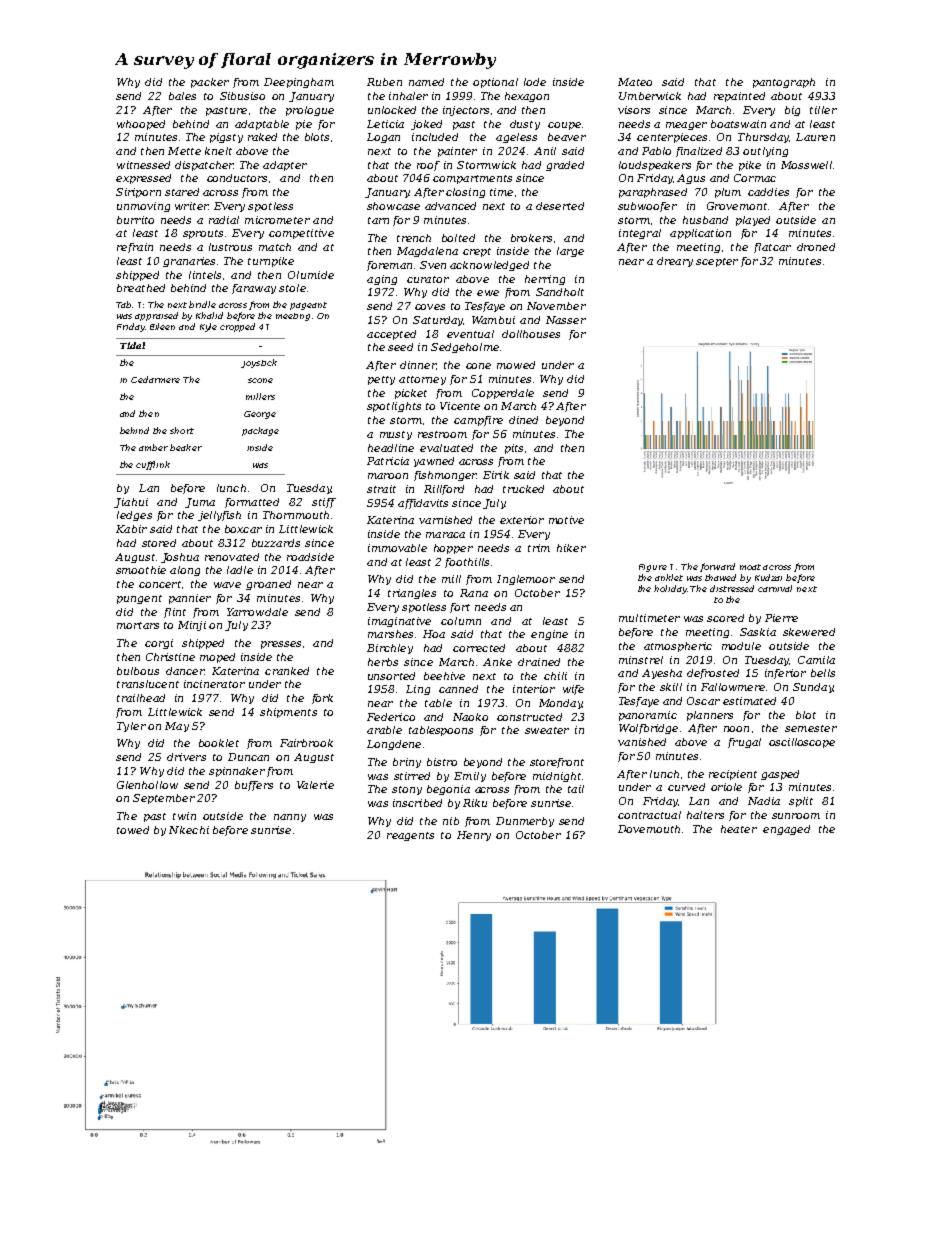  Describe the element at coordinates (516, 365) in the page. I see `mowed` at that location.
